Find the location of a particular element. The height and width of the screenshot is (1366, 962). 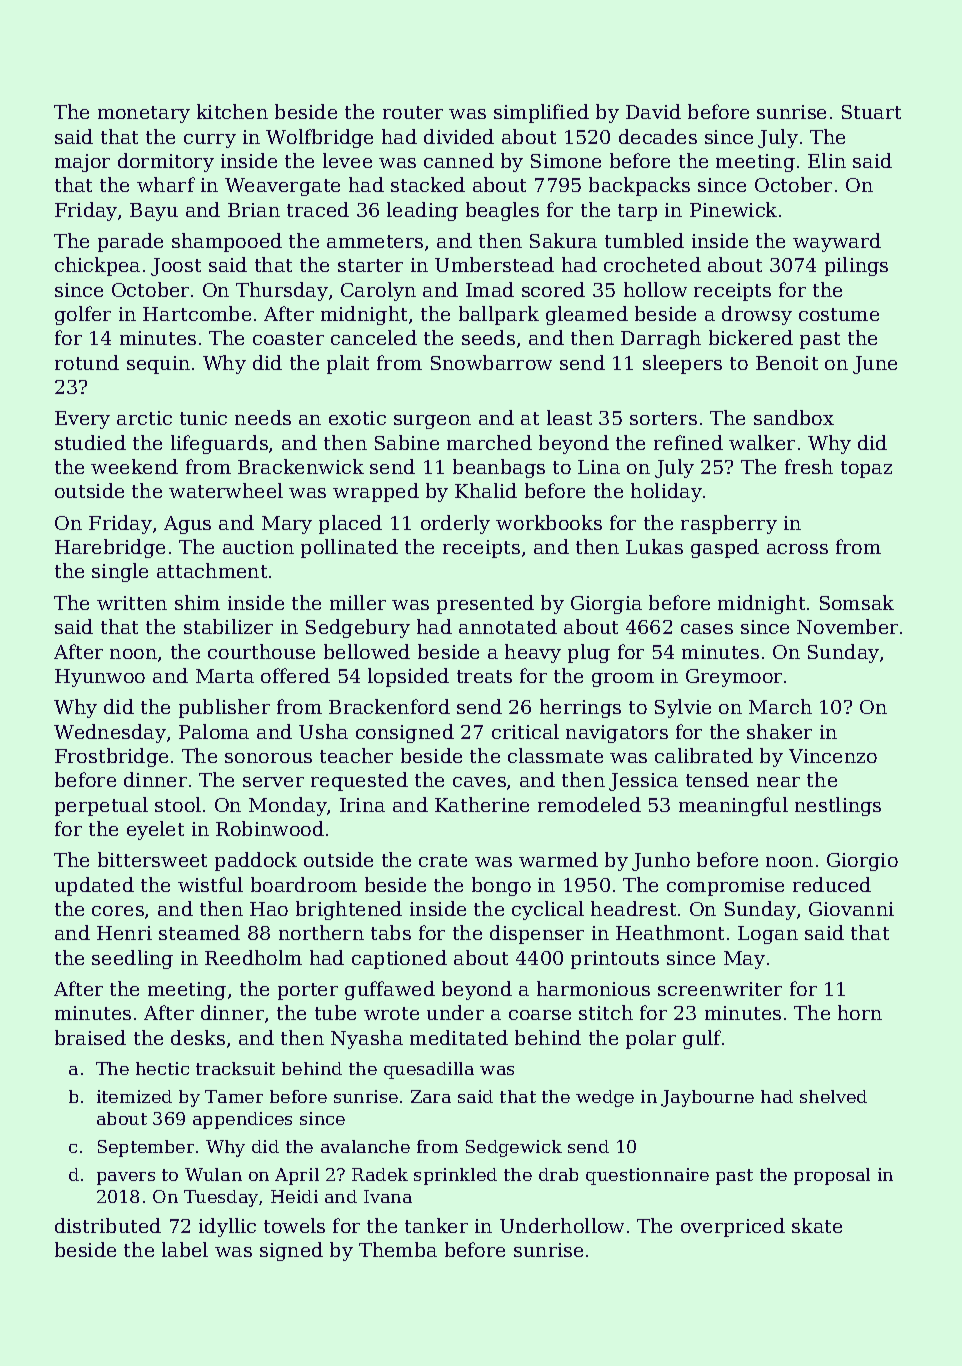

orderly is located at coordinates (455, 524).
